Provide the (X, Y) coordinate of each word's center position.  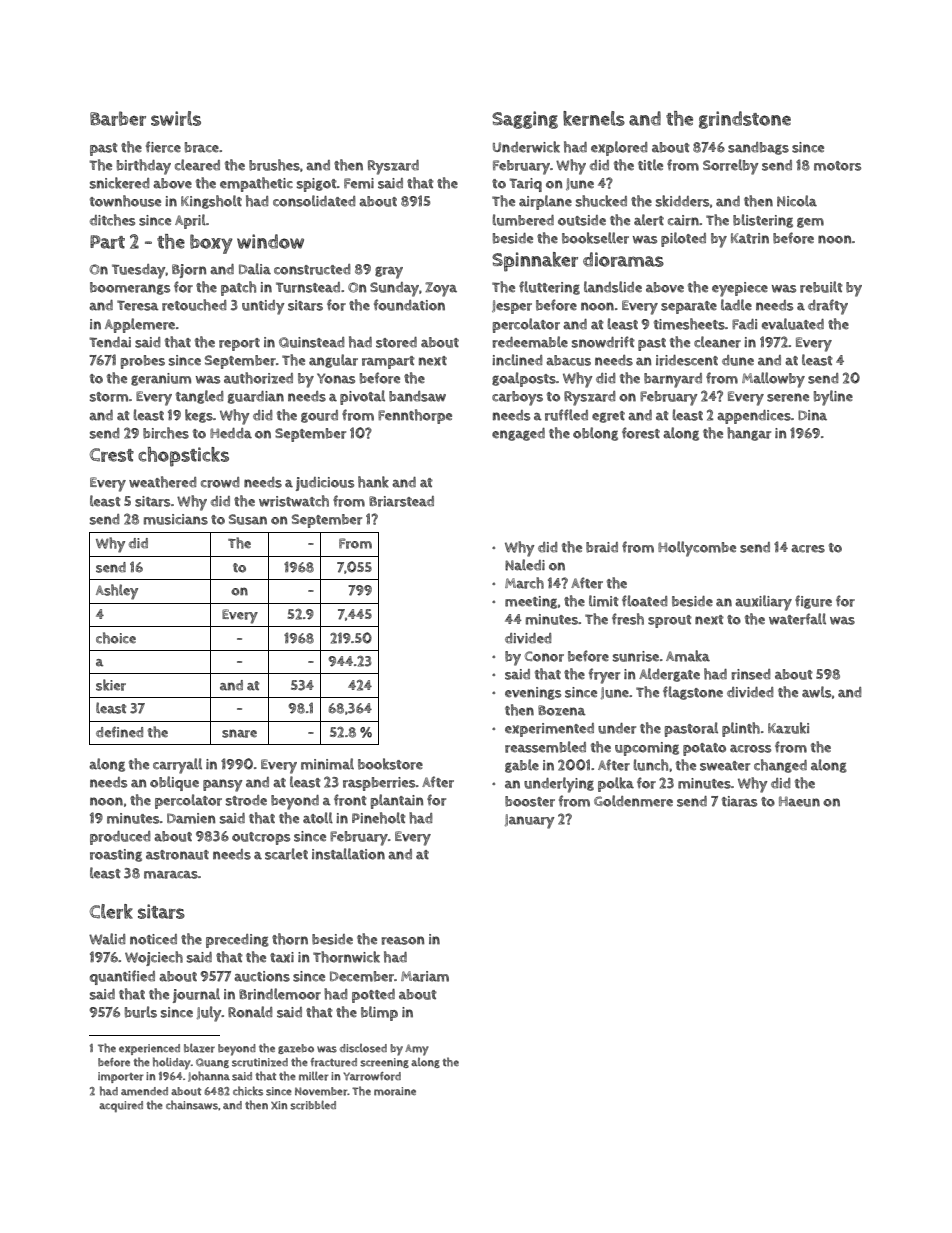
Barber (118, 118)
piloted (683, 239)
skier (111, 685)
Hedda (231, 433)
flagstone (693, 693)
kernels (594, 118)
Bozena (562, 710)
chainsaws (192, 1105)
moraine (395, 1091)
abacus (568, 360)
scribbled (313, 1105)
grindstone (745, 120)
